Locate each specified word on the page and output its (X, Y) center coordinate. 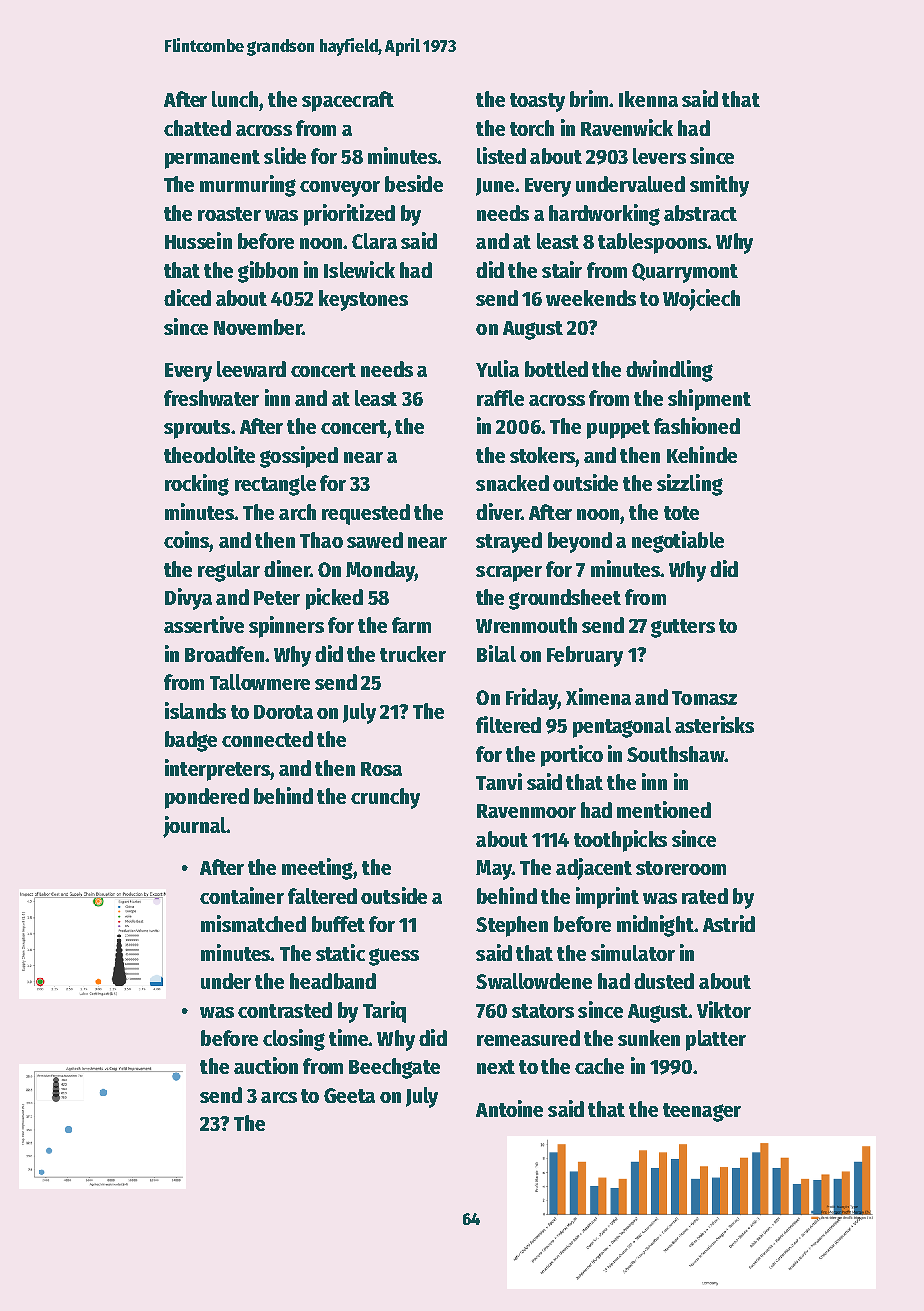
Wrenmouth (526, 625)
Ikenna (648, 99)
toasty (537, 102)
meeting (318, 869)
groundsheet (565, 599)
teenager (702, 1112)
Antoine (509, 1108)
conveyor (340, 189)
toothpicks (620, 841)
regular (229, 571)
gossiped (299, 457)
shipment (709, 400)
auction (266, 1065)
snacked (512, 483)
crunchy (385, 798)
